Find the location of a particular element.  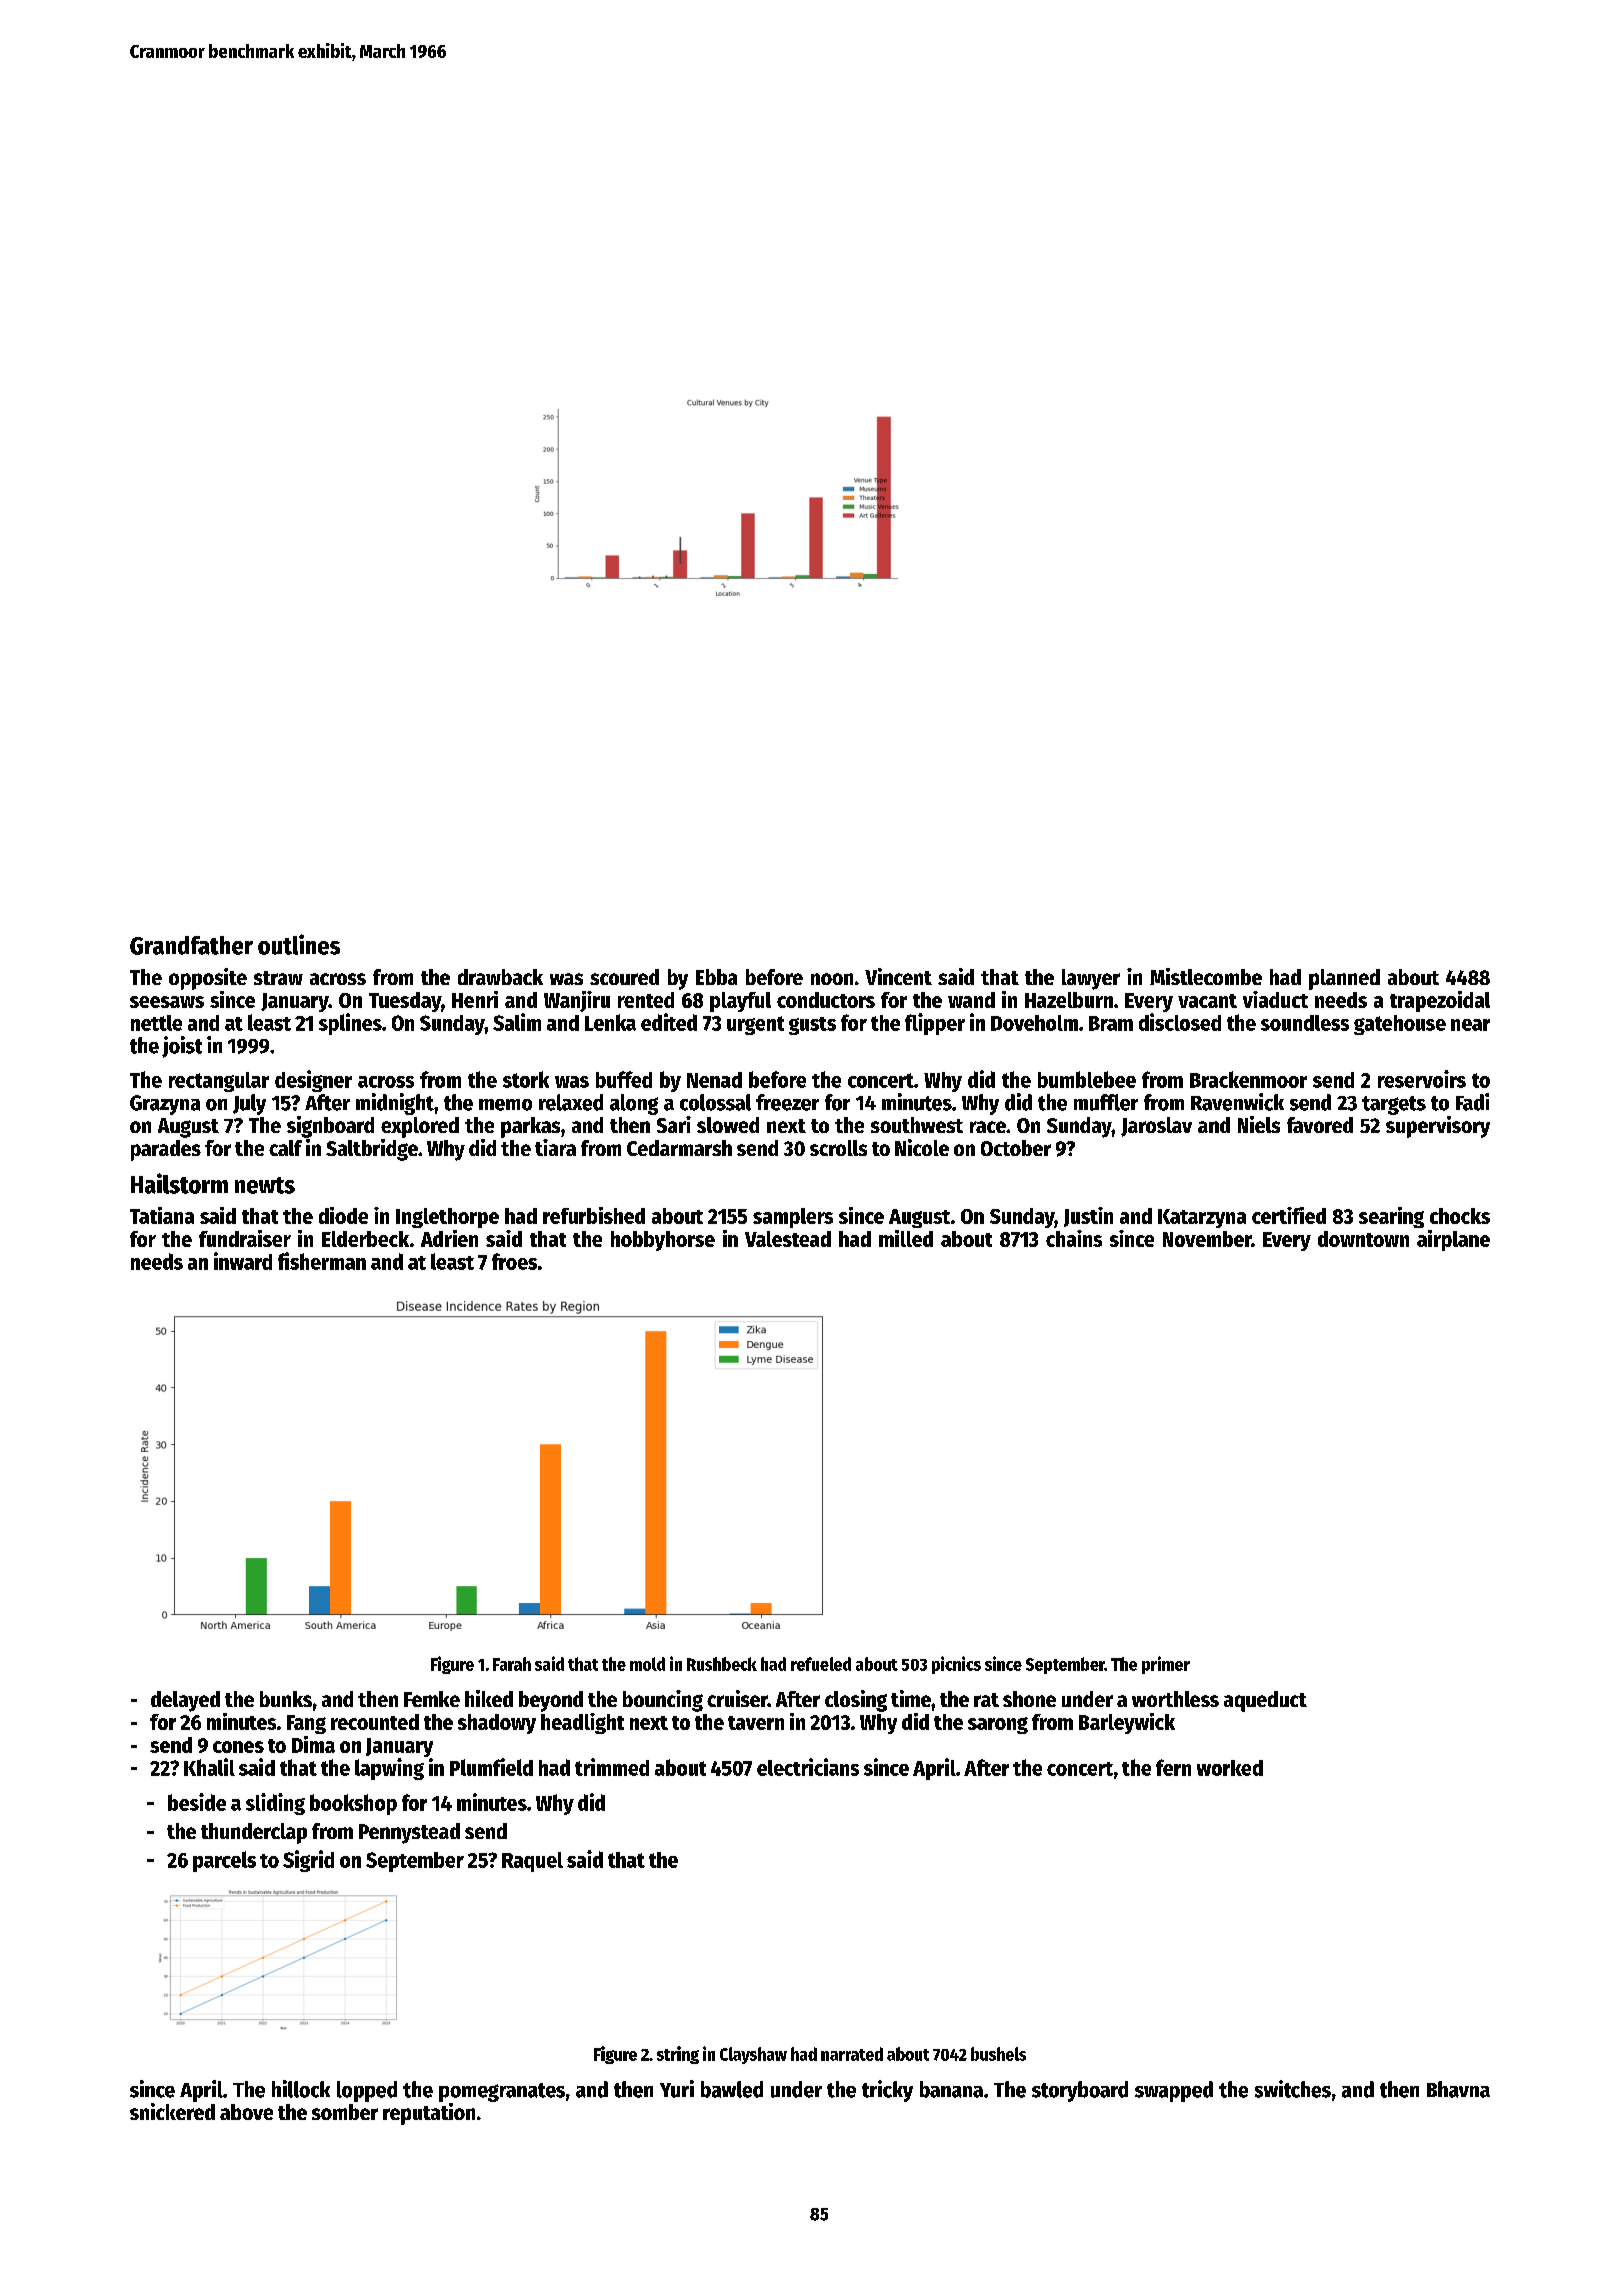

string is located at coordinates (678, 2055).
